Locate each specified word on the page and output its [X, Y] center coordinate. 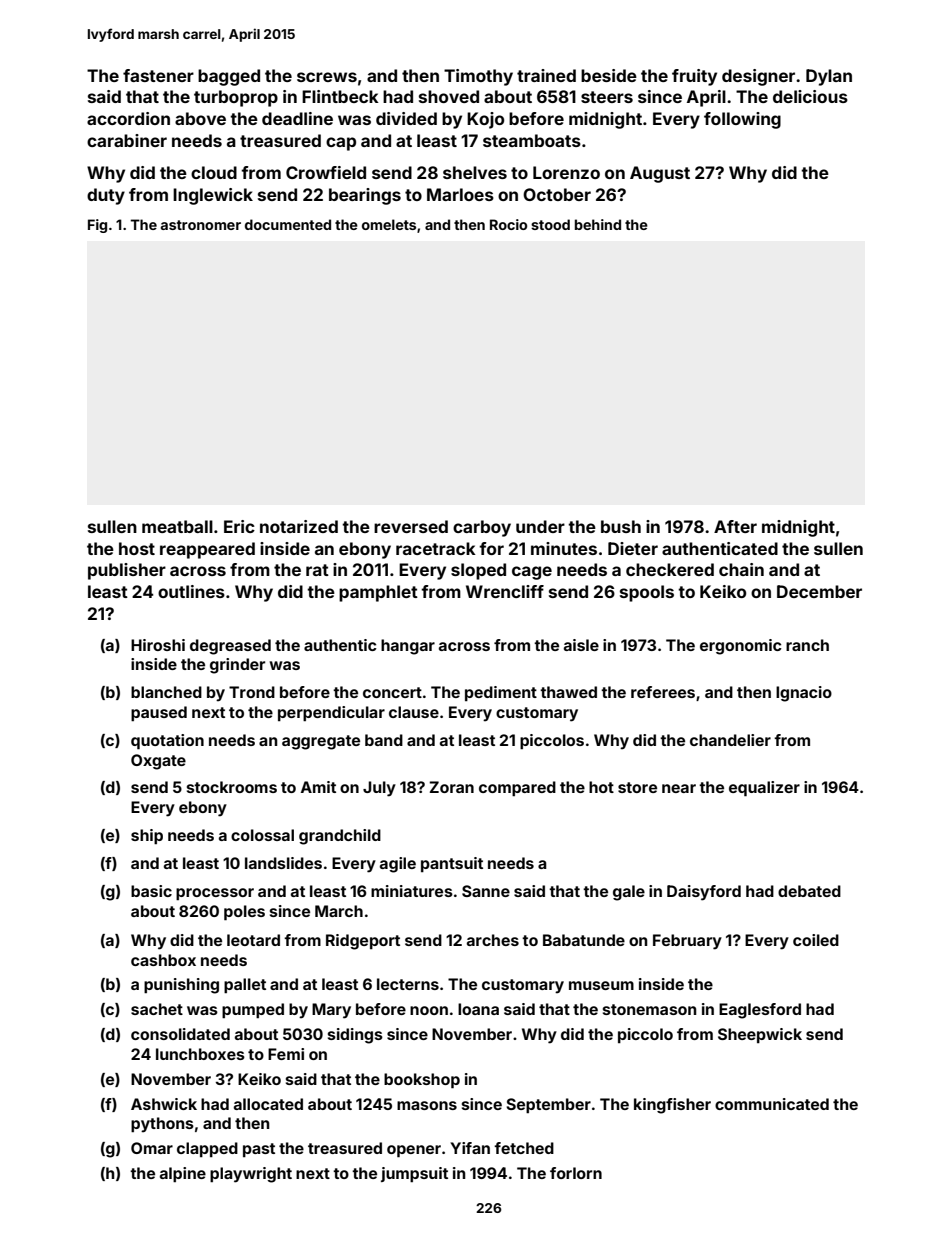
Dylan [829, 77]
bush [621, 526]
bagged [229, 77]
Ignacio [804, 694]
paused [159, 713]
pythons [162, 1125]
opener [414, 1151]
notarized [299, 526]
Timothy [478, 77]
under [540, 526]
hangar [408, 647]
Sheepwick [760, 1035]
